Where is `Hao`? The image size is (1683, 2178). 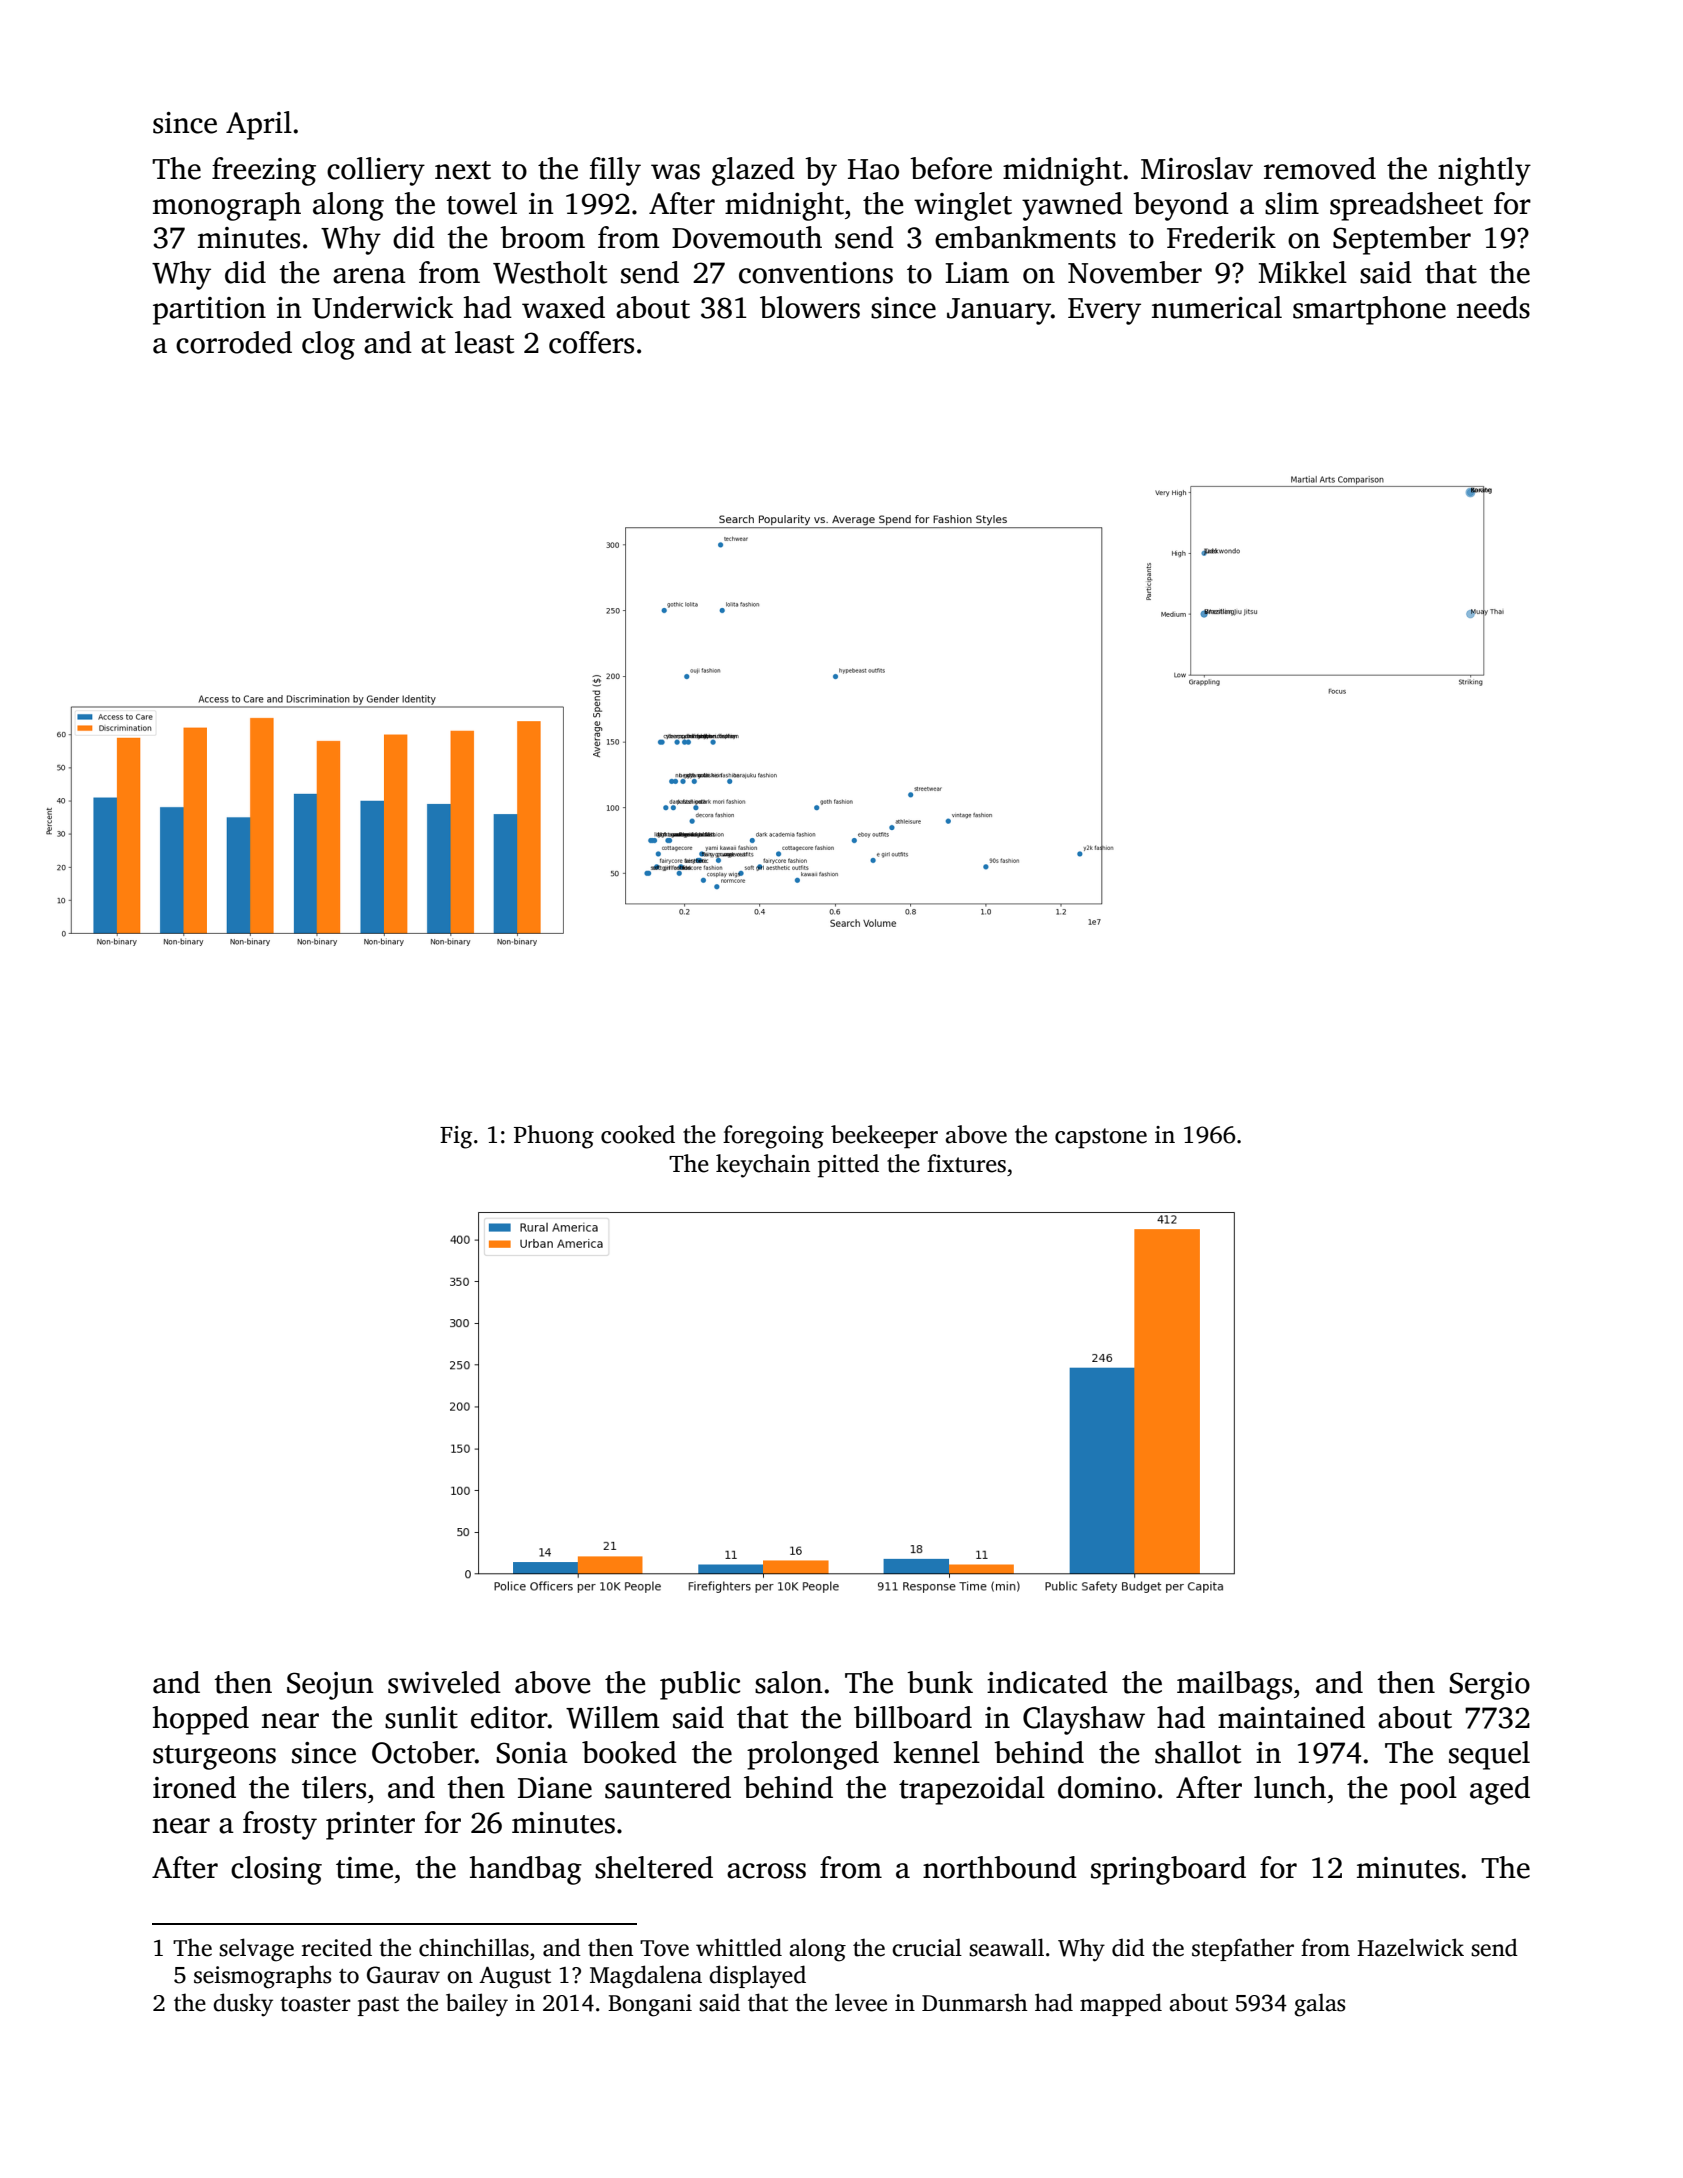
Hao is located at coordinates (873, 169).
